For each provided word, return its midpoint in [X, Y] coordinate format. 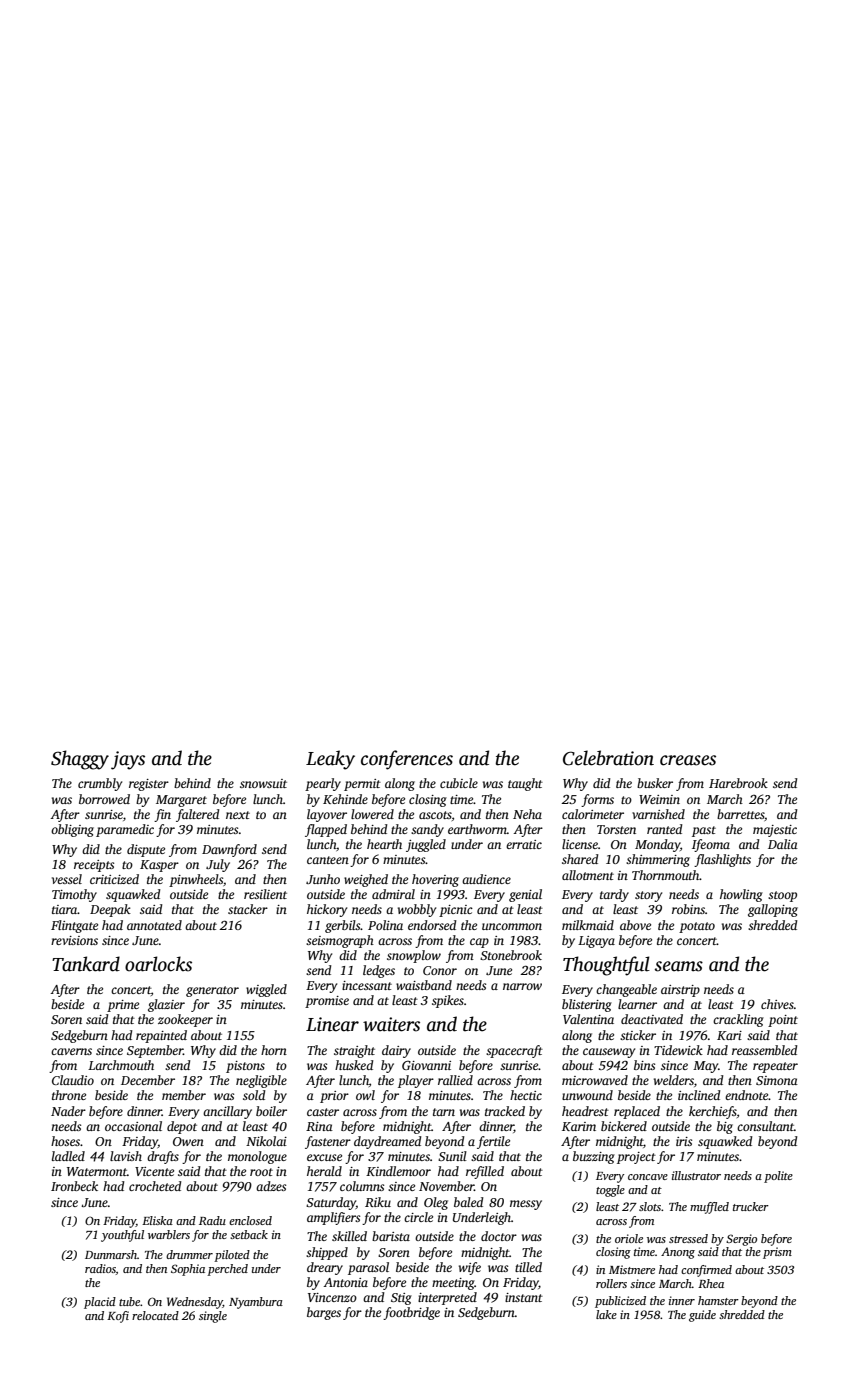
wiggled [266, 990]
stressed [688, 1238]
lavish [126, 1156]
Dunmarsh [111, 1254]
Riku [378, 1202]
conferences [407, 760]
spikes [448, 1001]
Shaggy [80, 760]
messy [526, 1205]
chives [777, 1004]
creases [688, 760]
